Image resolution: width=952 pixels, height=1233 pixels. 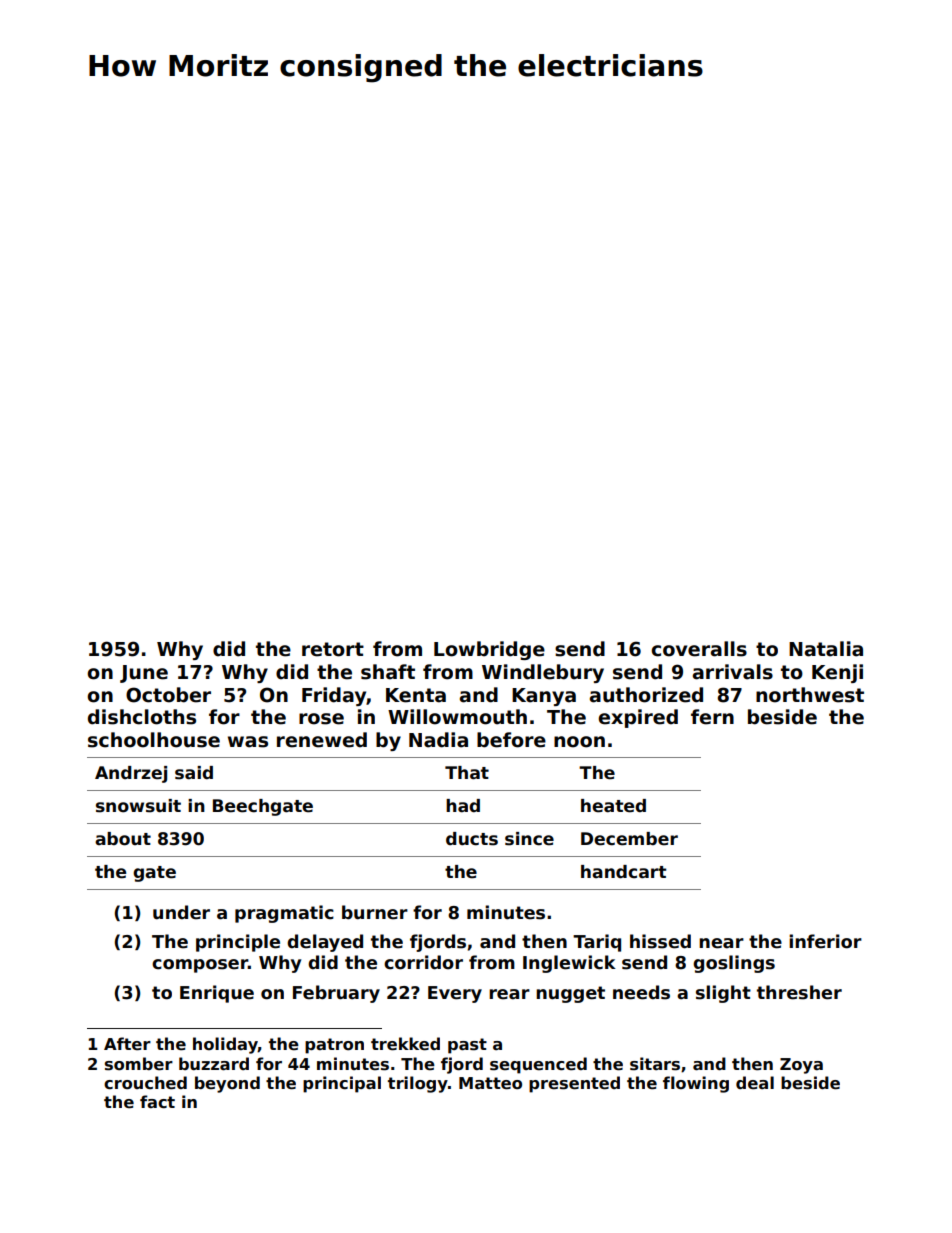 What do you see at coordinates (538, 1065) in the page?
I see `sequenced` at bounding box center [538, 1065].
